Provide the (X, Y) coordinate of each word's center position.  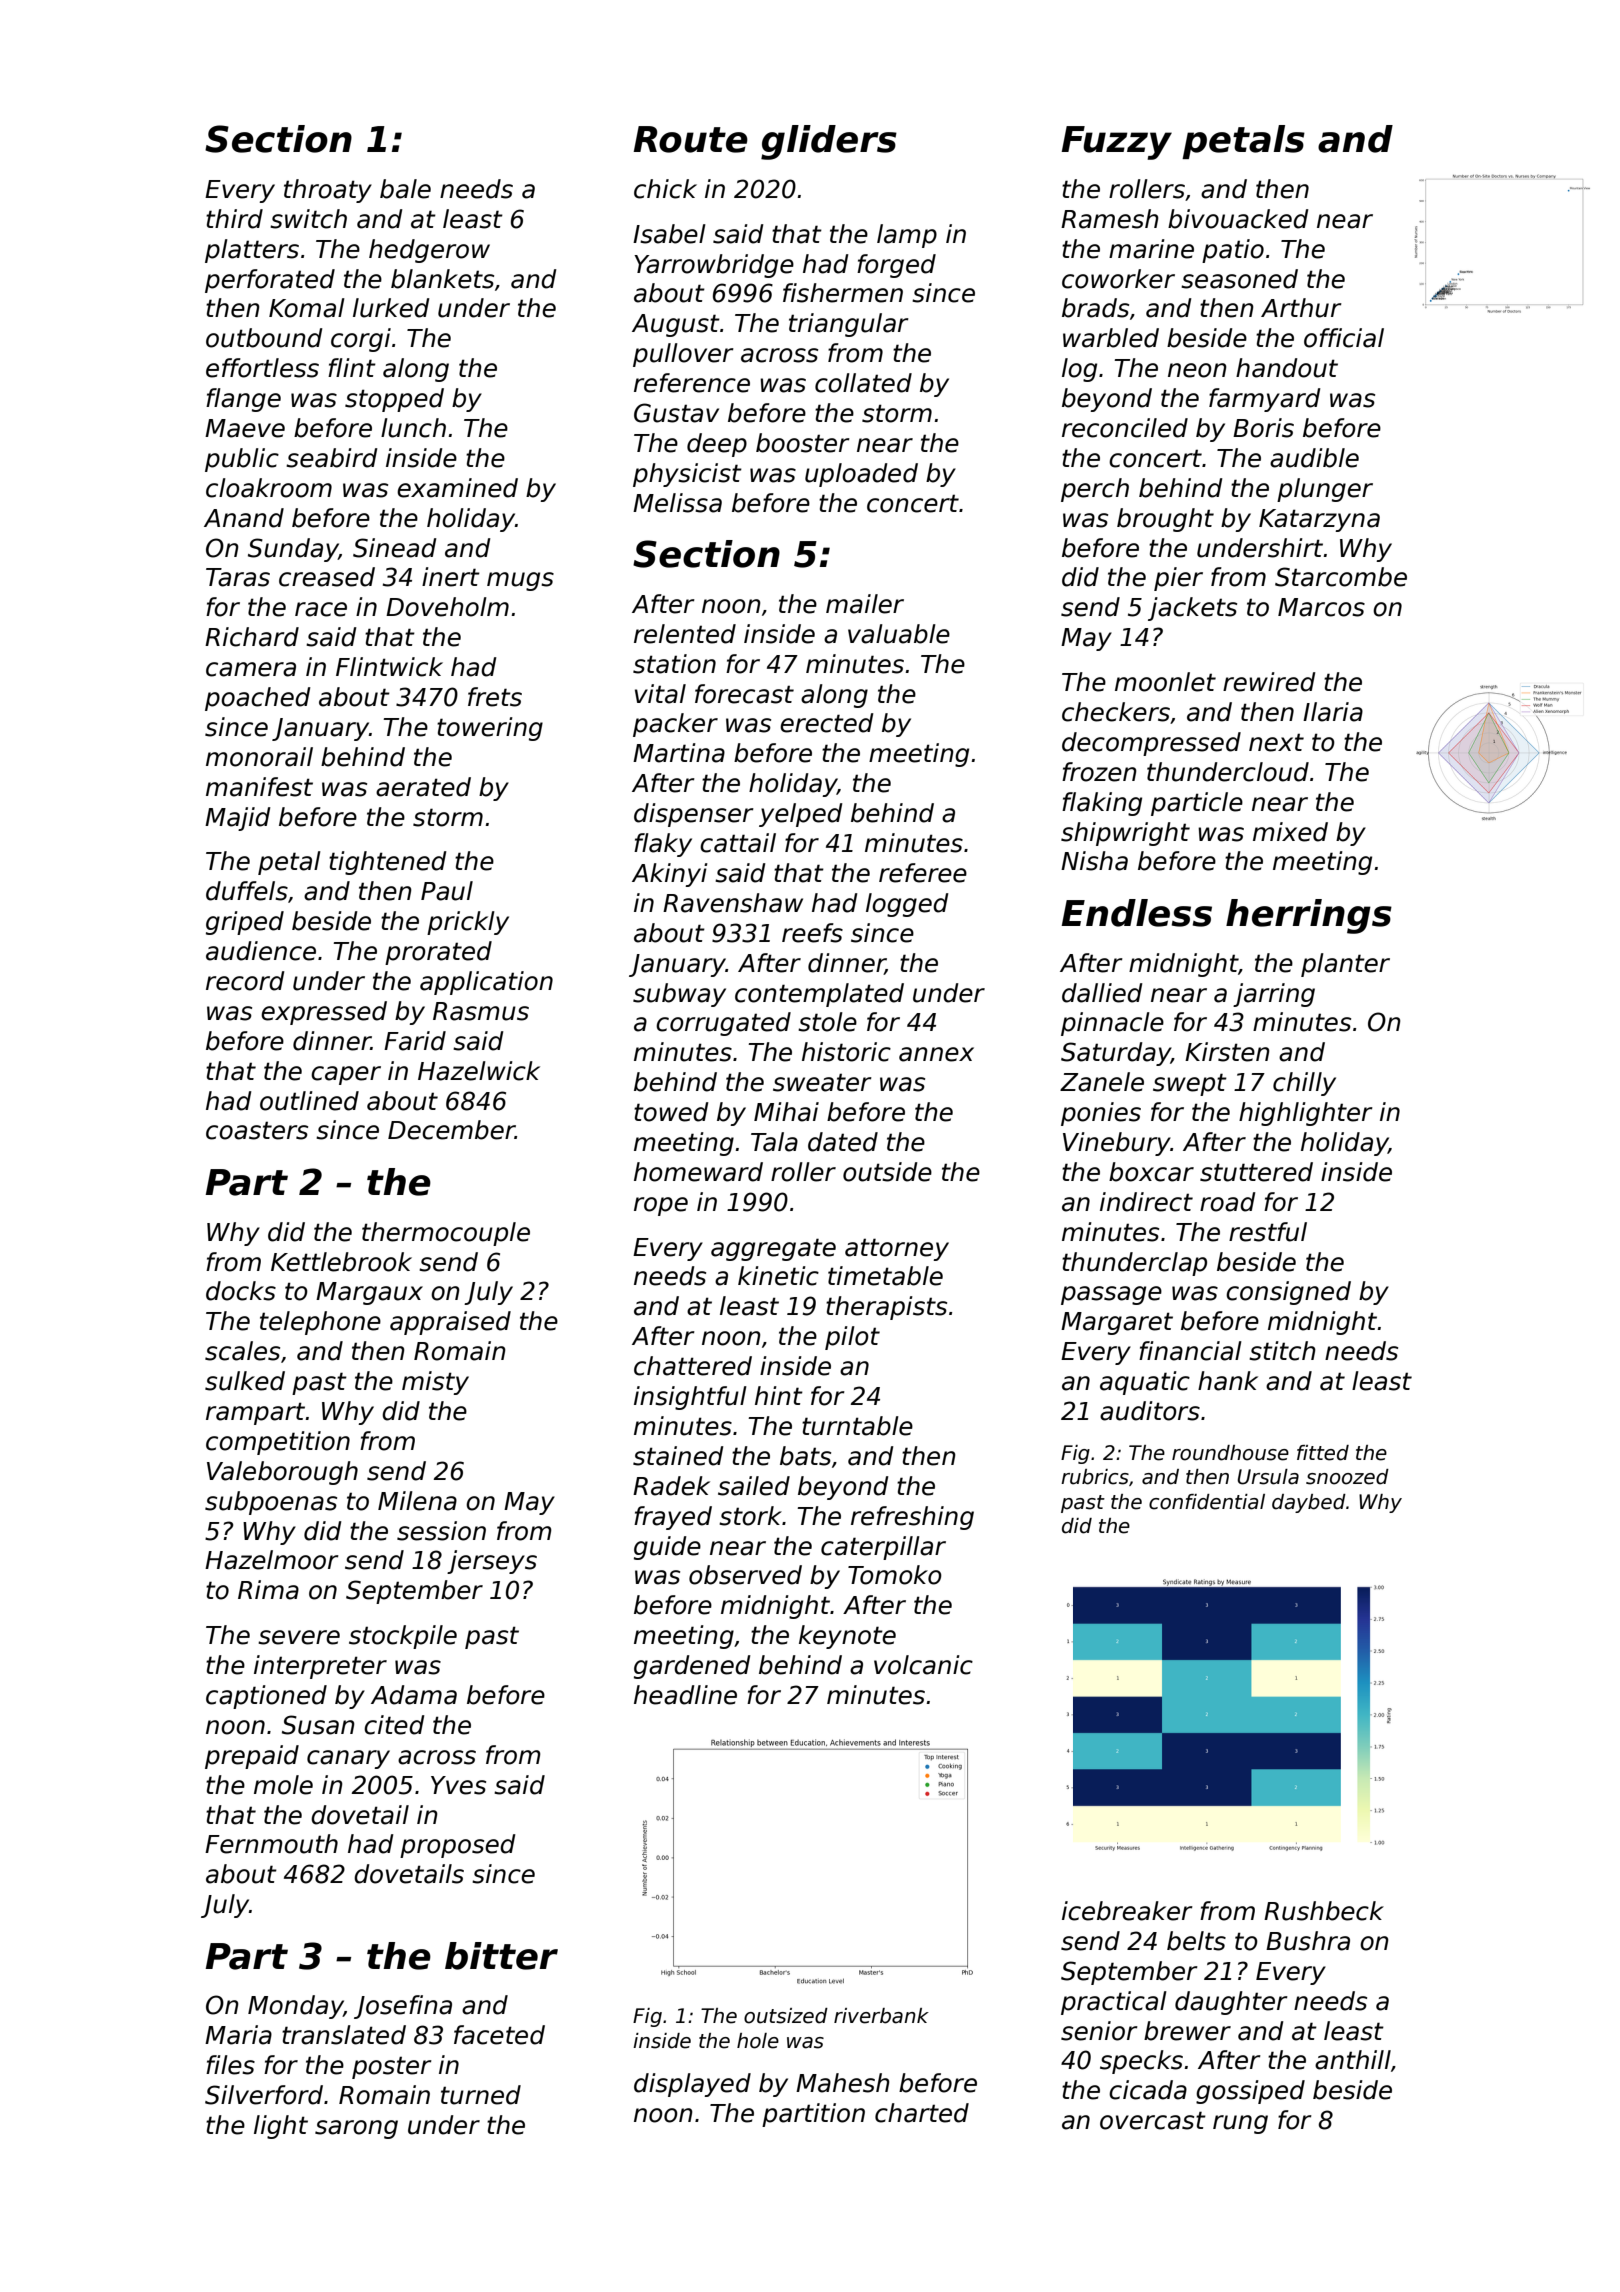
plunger (1325, 490)
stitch (1282, 1351)
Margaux (369, 1293)
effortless (262, 368)
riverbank (881, 2016)
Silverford (264, 2095)
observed (745, 1575)
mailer (865, 604)
